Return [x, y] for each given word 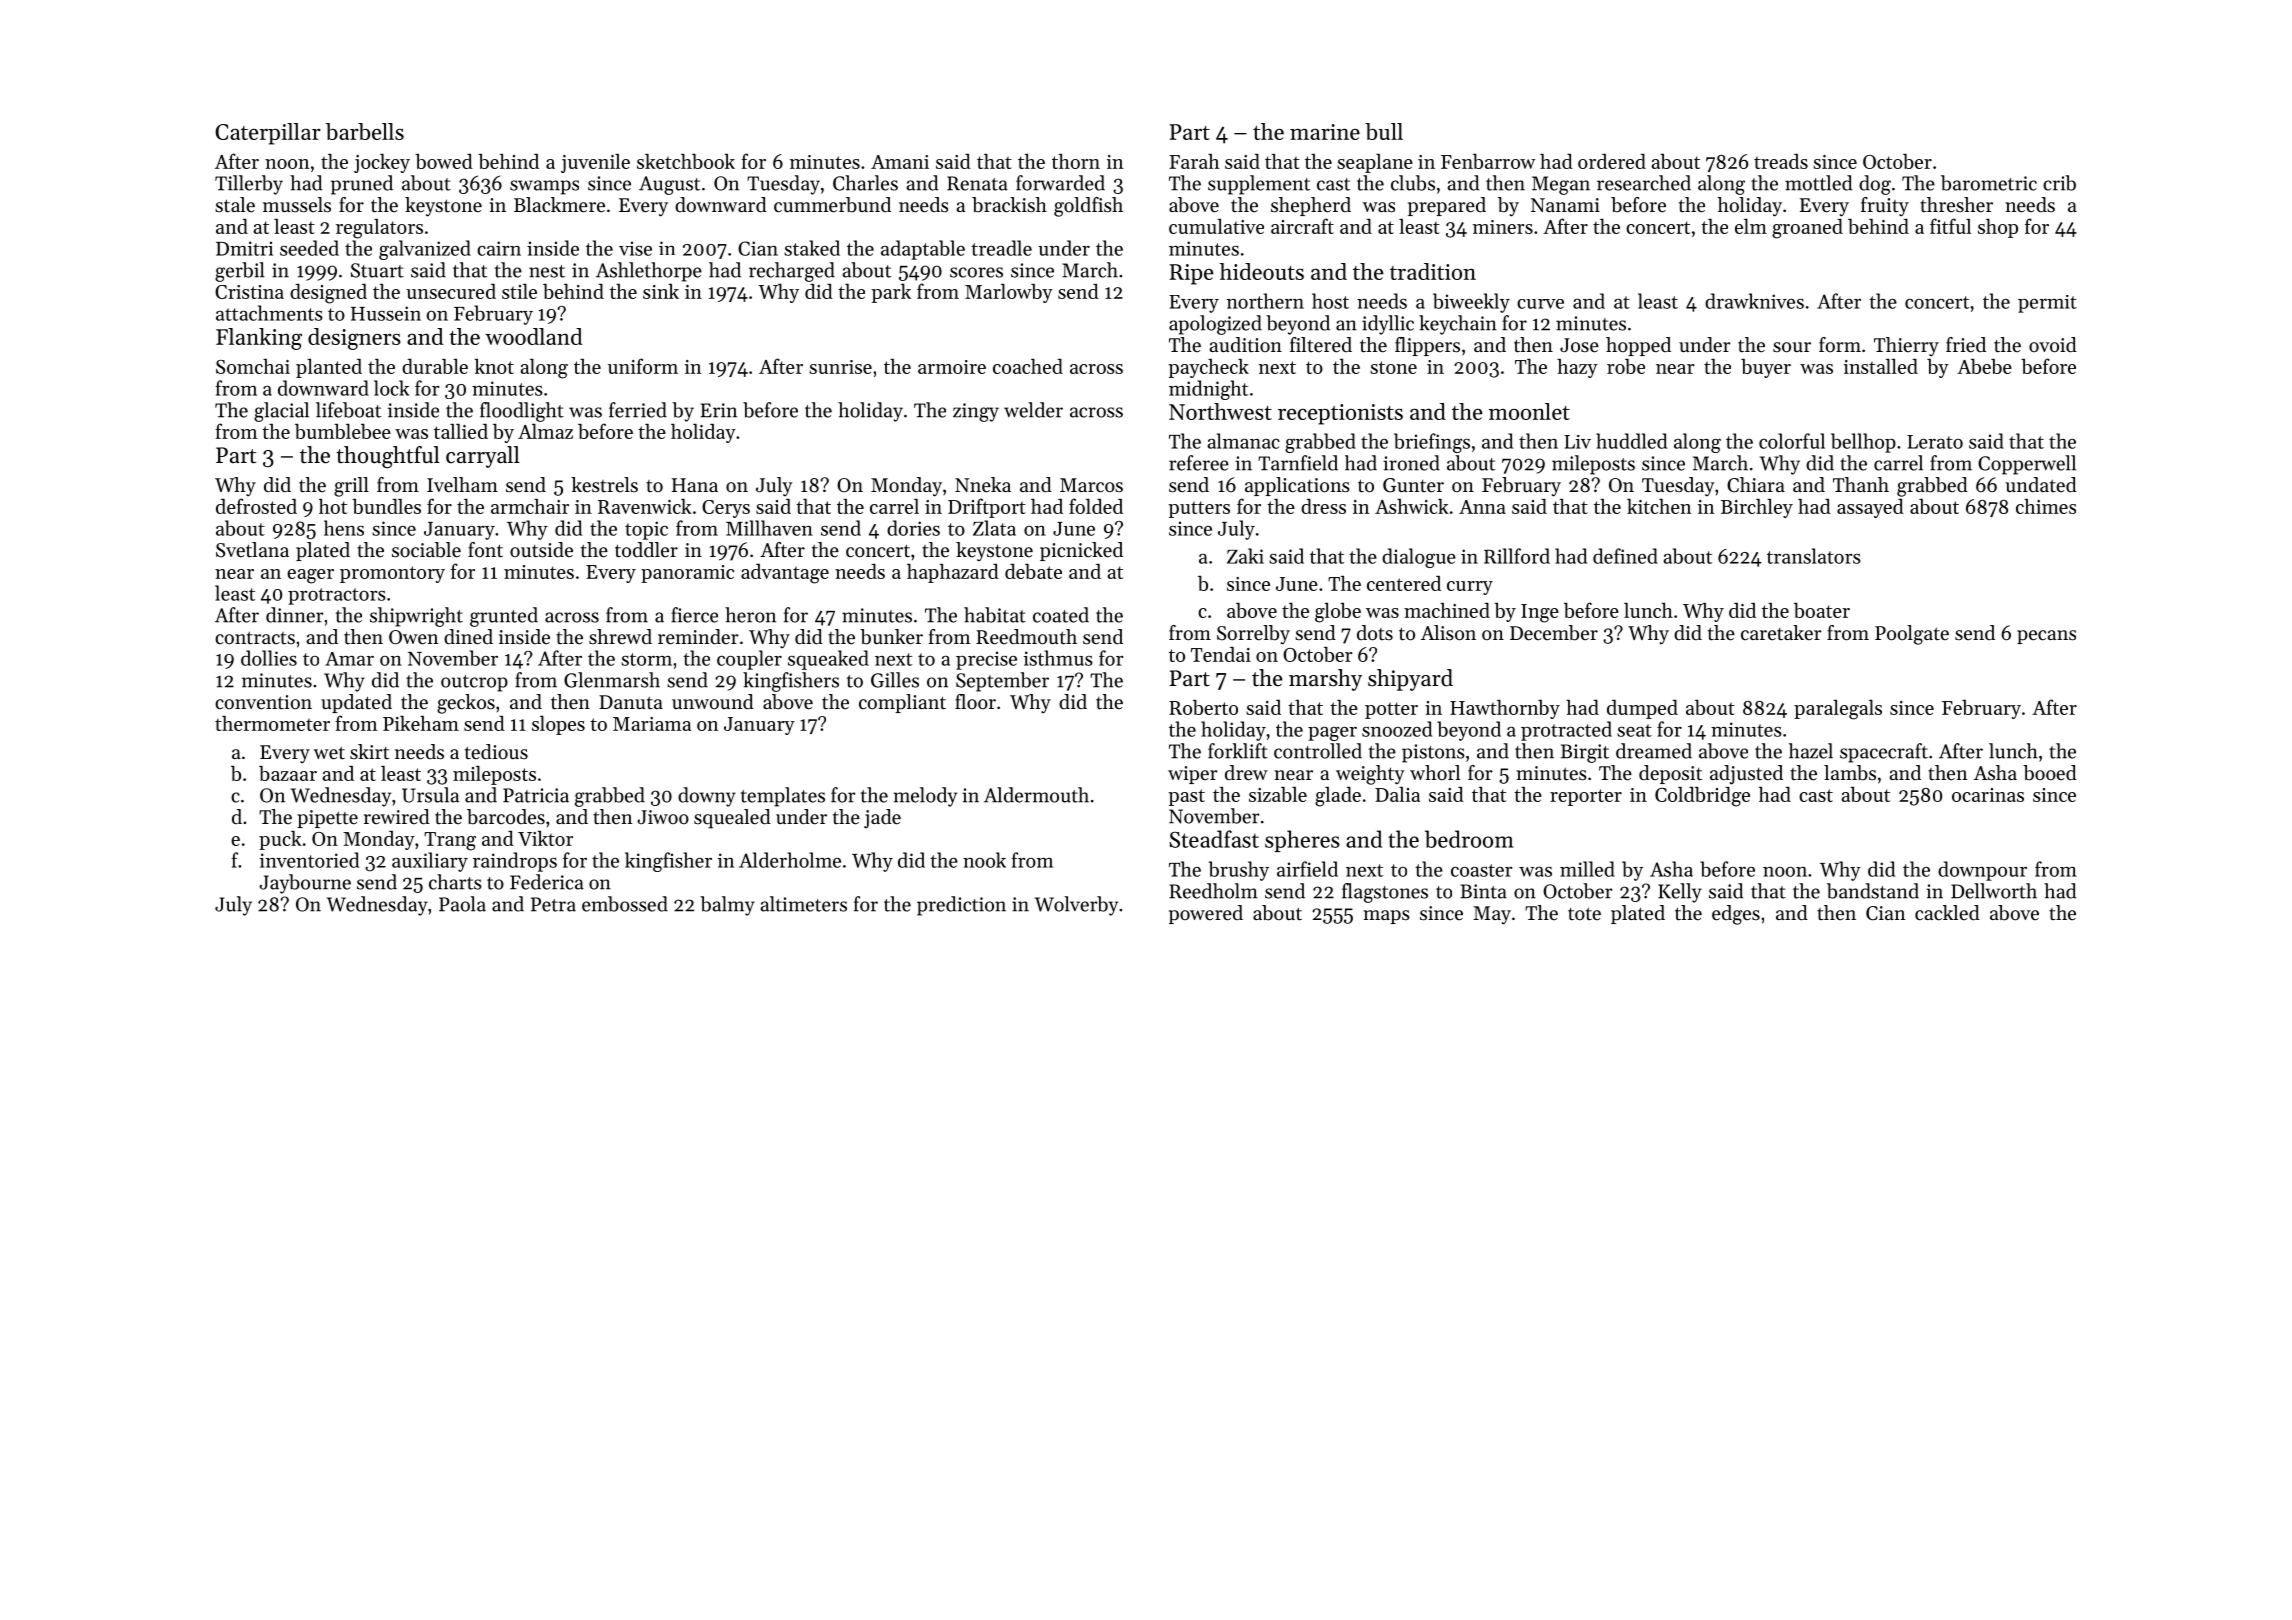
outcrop [474, 683]
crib [2059, 183]
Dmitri [244, 248]
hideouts [1262, 271]
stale [235, 205]
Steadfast [1214, 839]
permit [2047, 304]
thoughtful [388, 457]
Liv [1577, 442]
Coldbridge [1702, 796]
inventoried [309, 860]
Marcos [1091, 485]
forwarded [1060, 183]
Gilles [895, 680]
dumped [1642, 709]
